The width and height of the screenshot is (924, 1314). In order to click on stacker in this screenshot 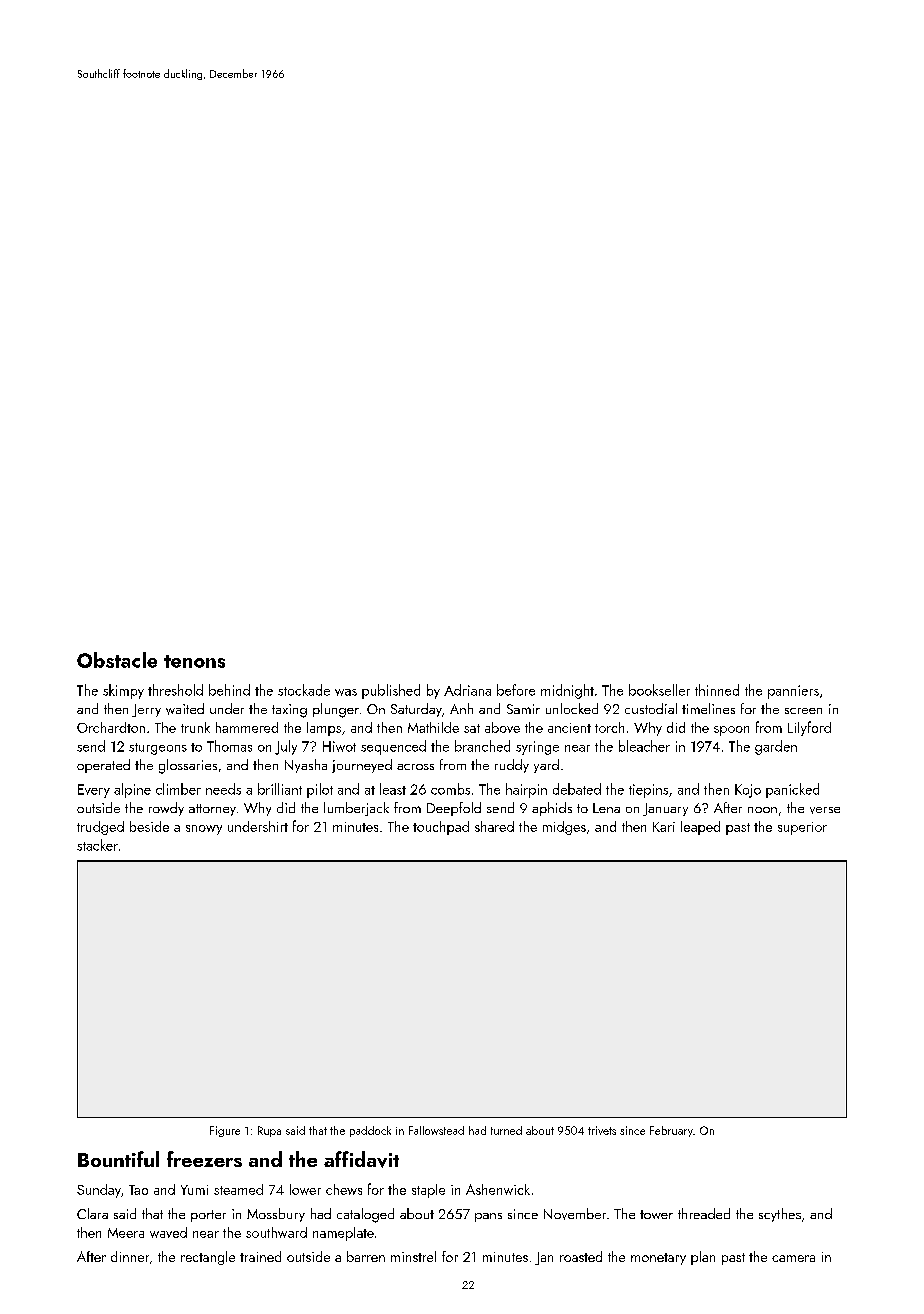, I will do `click(97, 845)`.
